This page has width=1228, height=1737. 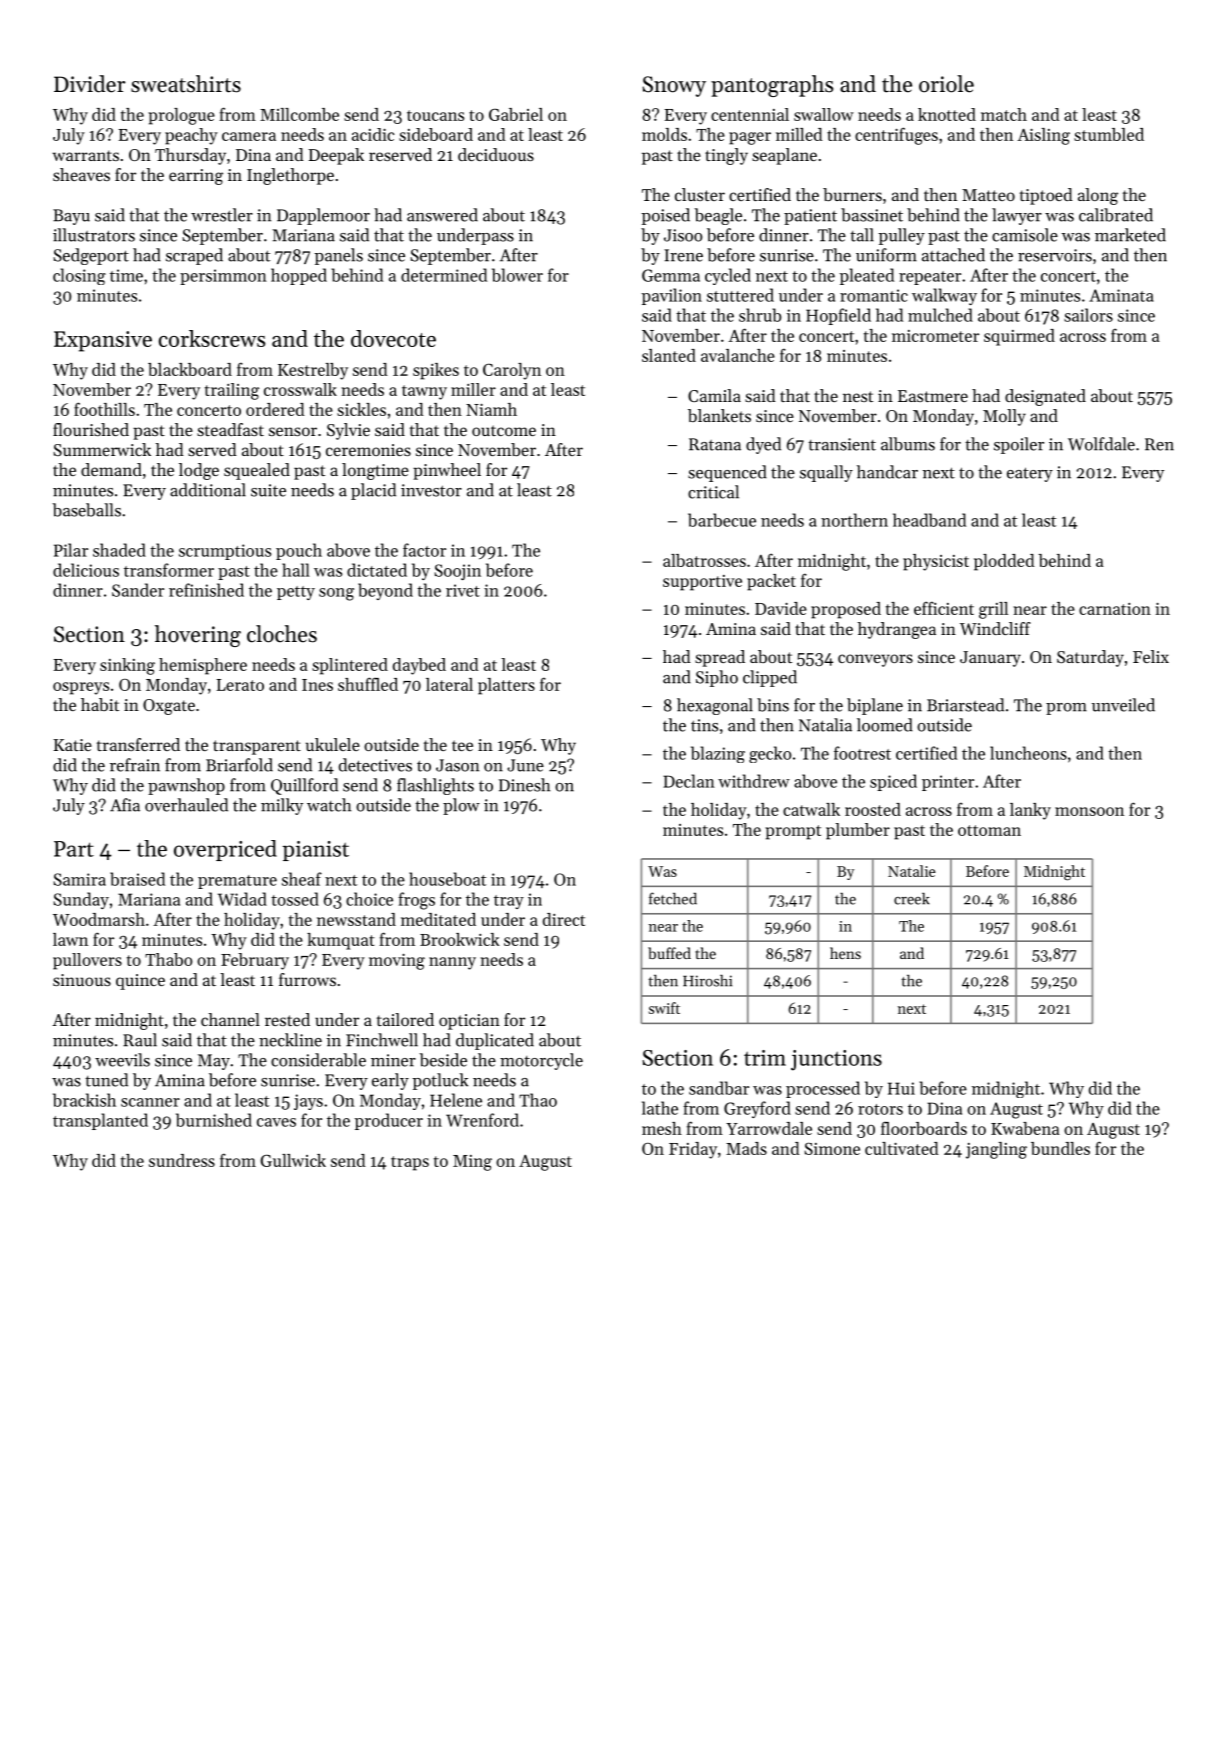 What do you see at coordinates (318, 1060) in the page?
I see `considerable` at bounding box center [318, 1060].
